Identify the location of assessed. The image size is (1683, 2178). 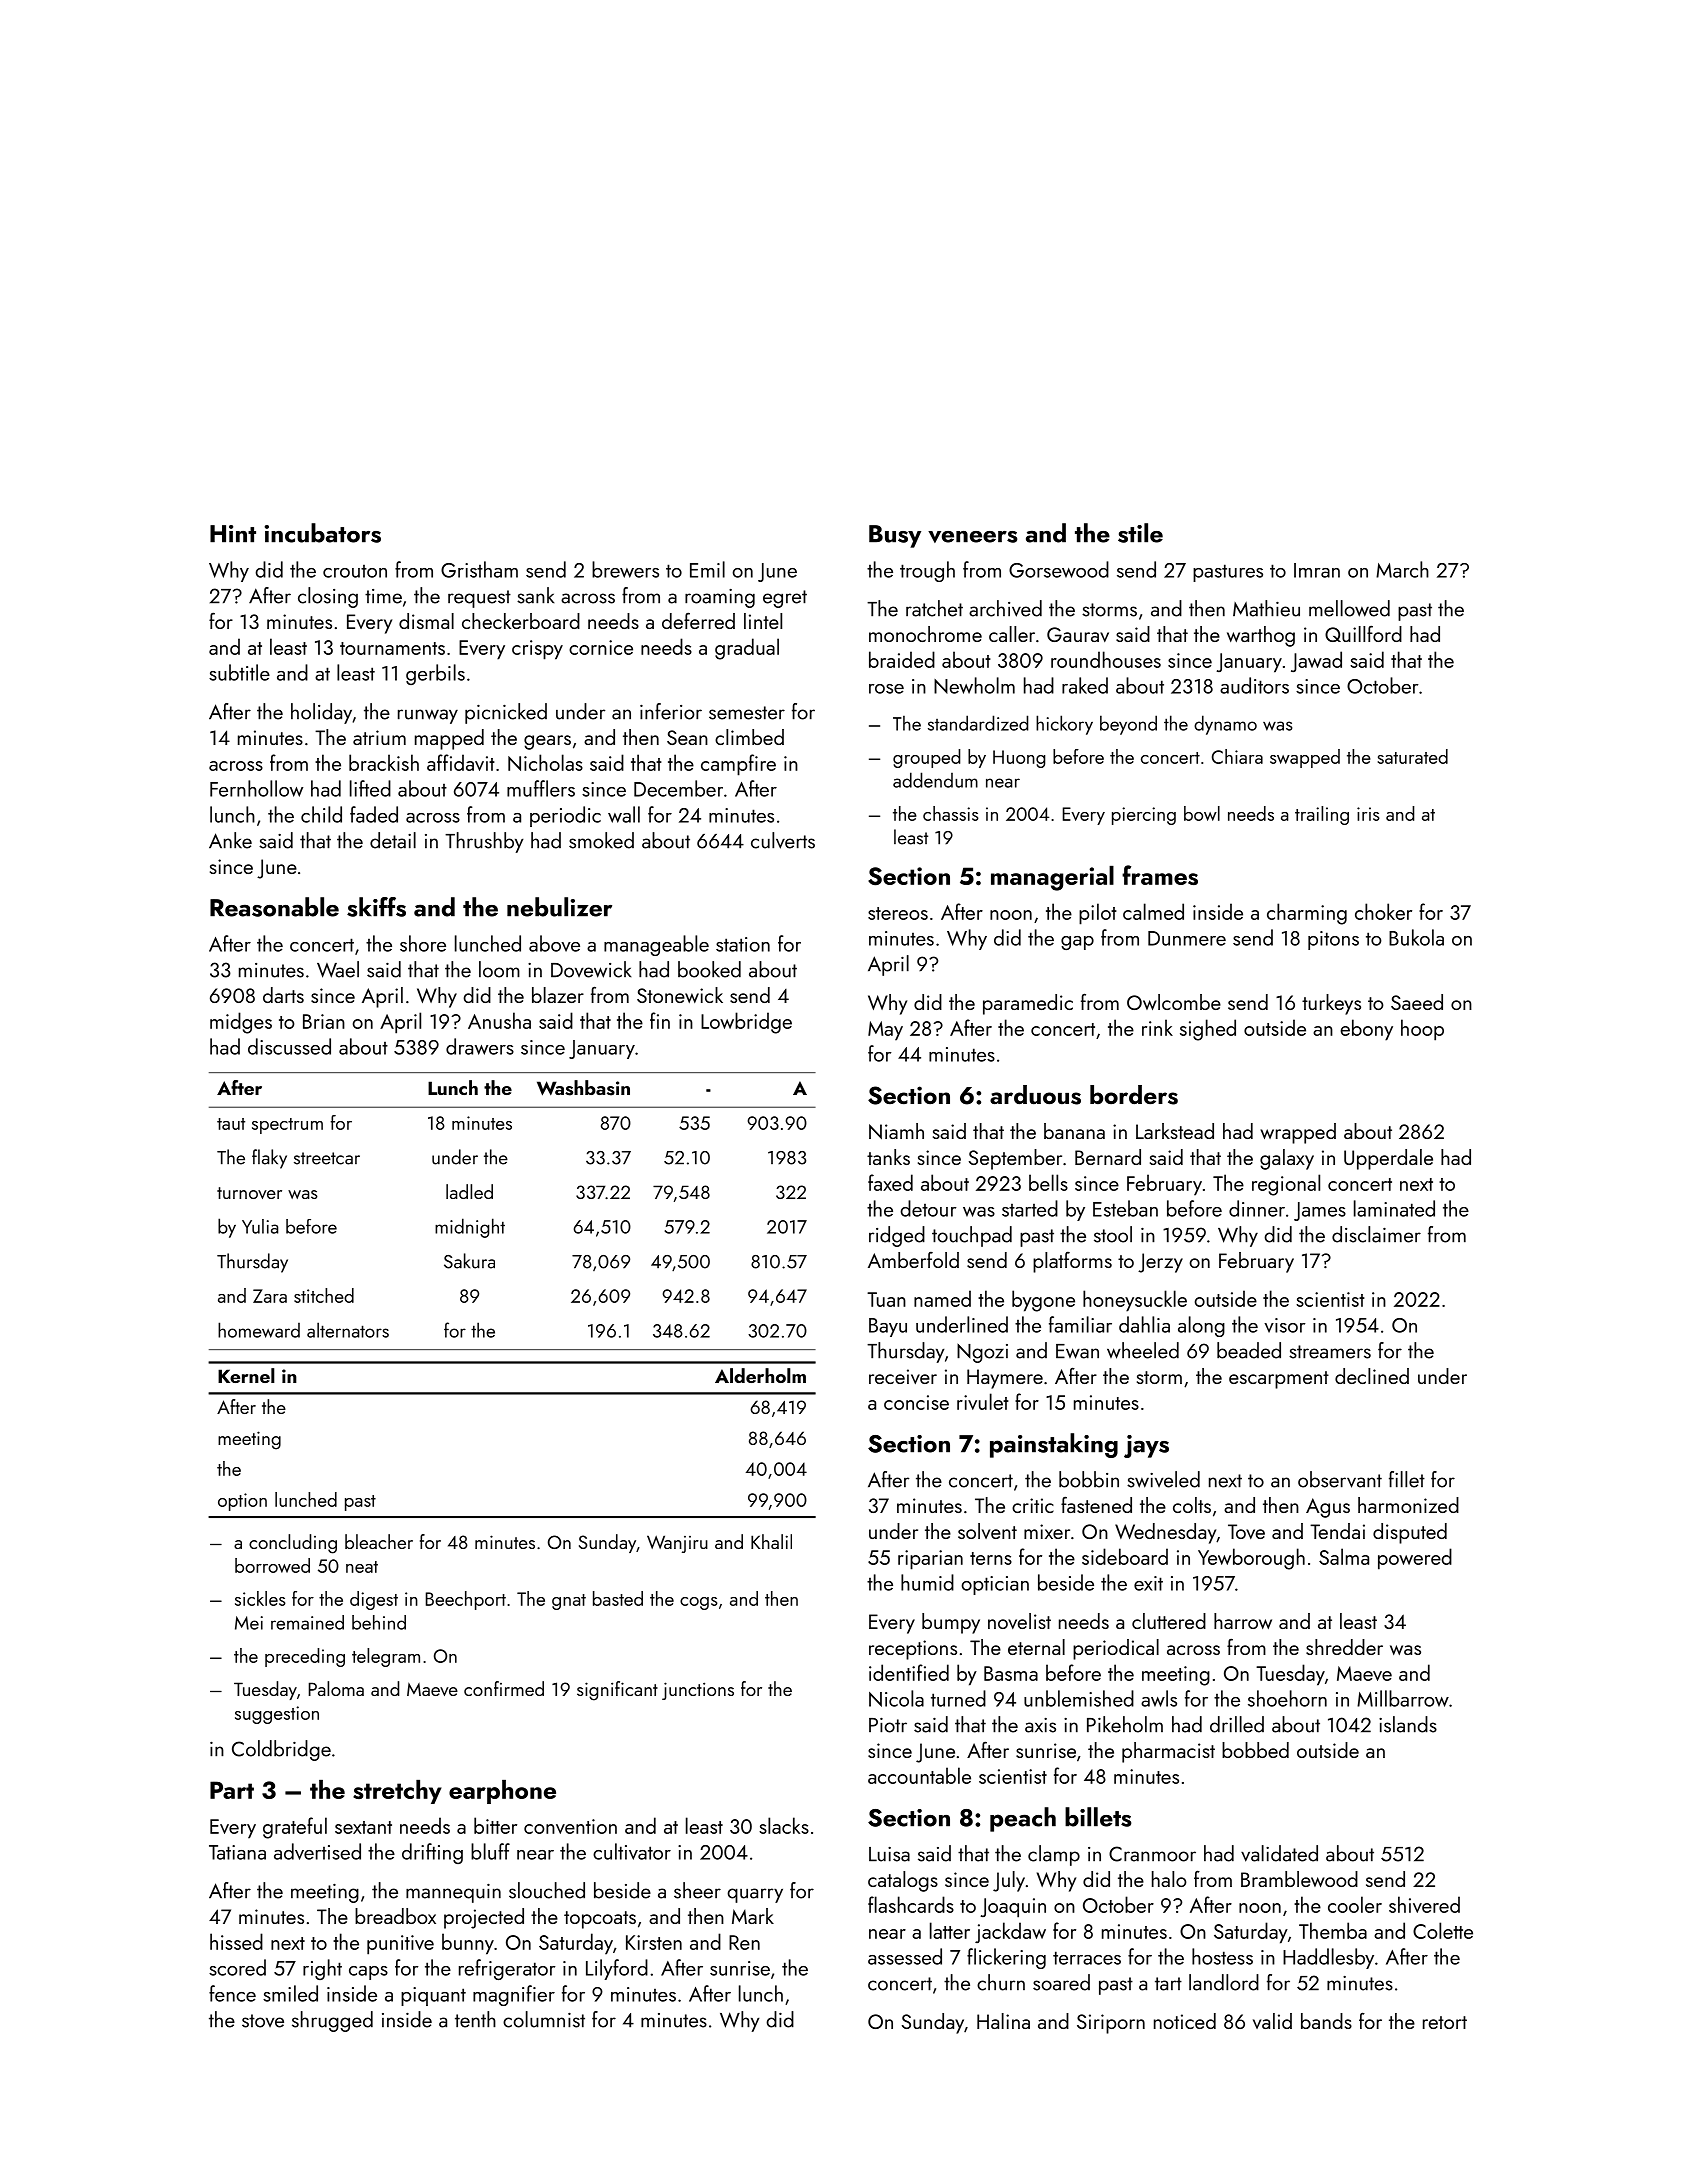
(905, 1956).
